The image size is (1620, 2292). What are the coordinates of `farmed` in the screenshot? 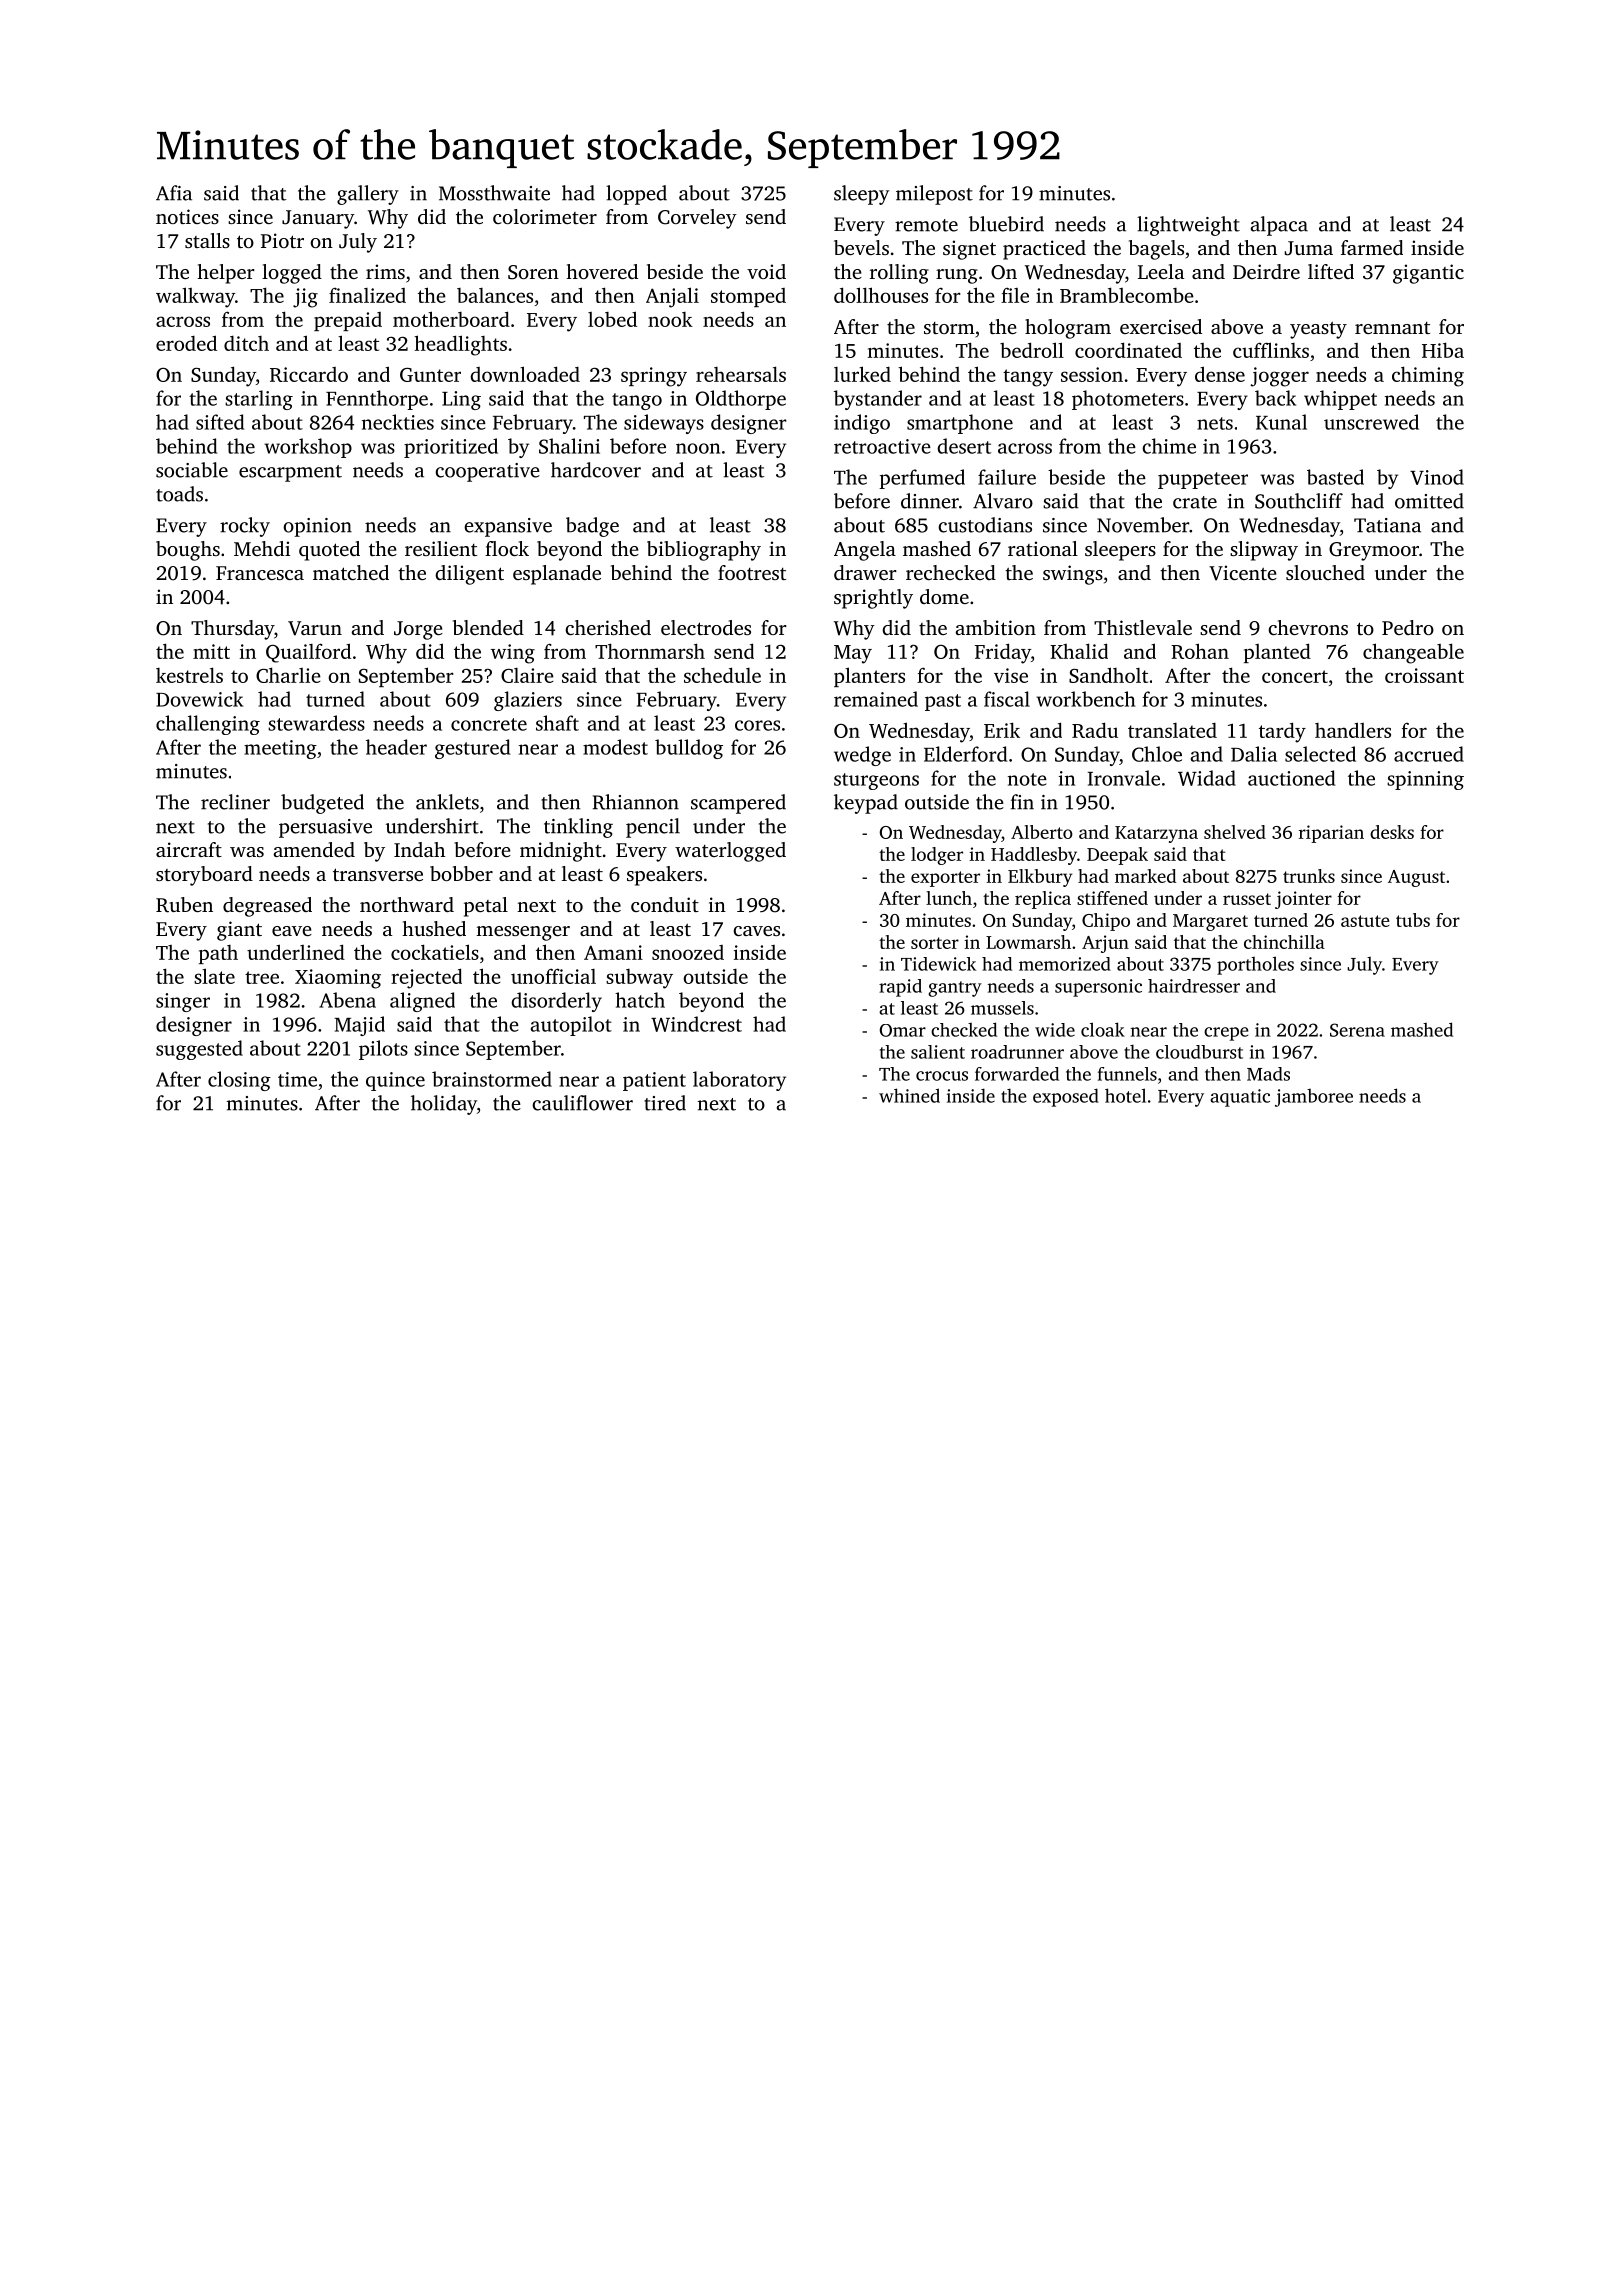 It's located at (1372, 247).
